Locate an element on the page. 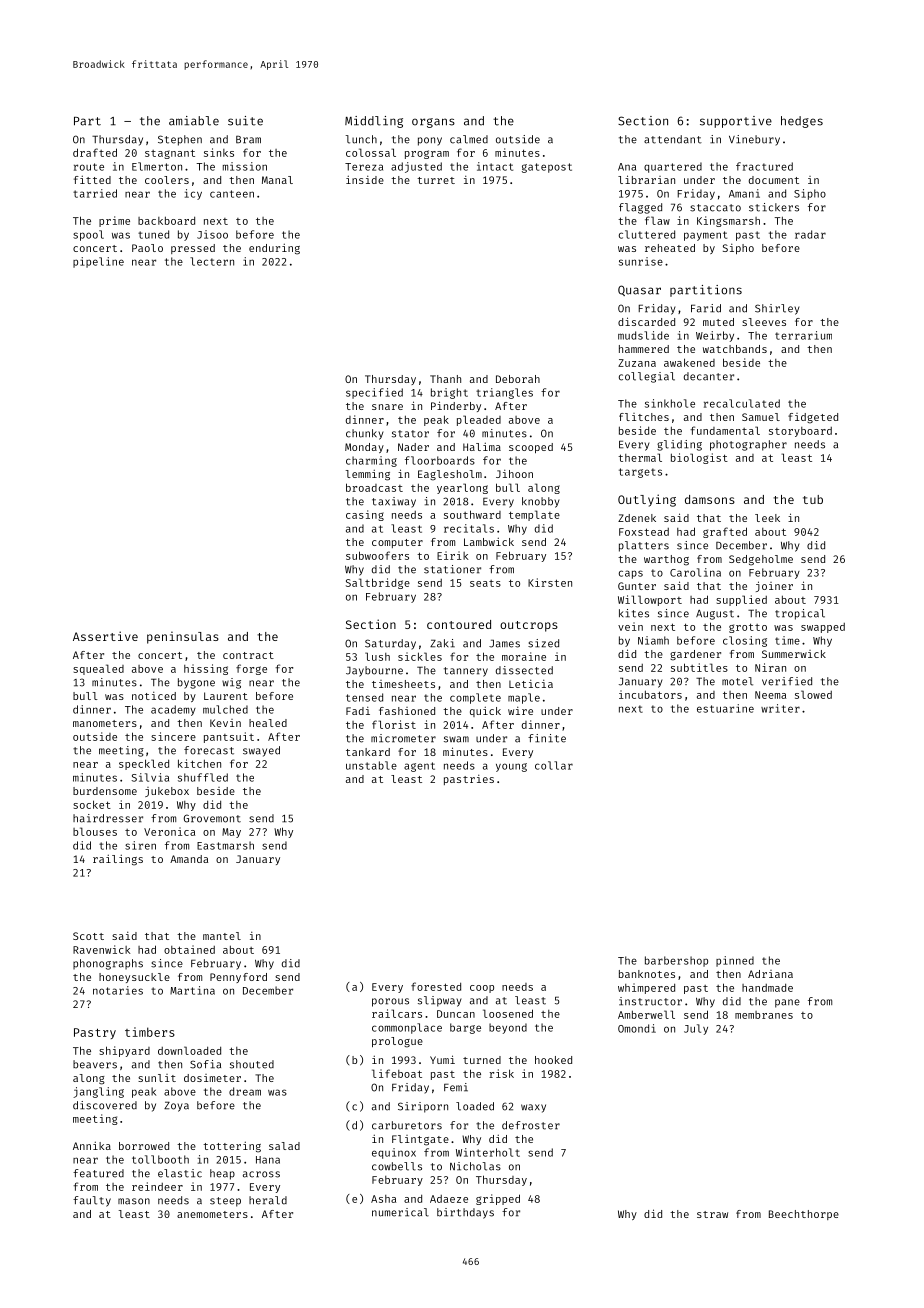  straw is located at coordinates (712, 1214).
